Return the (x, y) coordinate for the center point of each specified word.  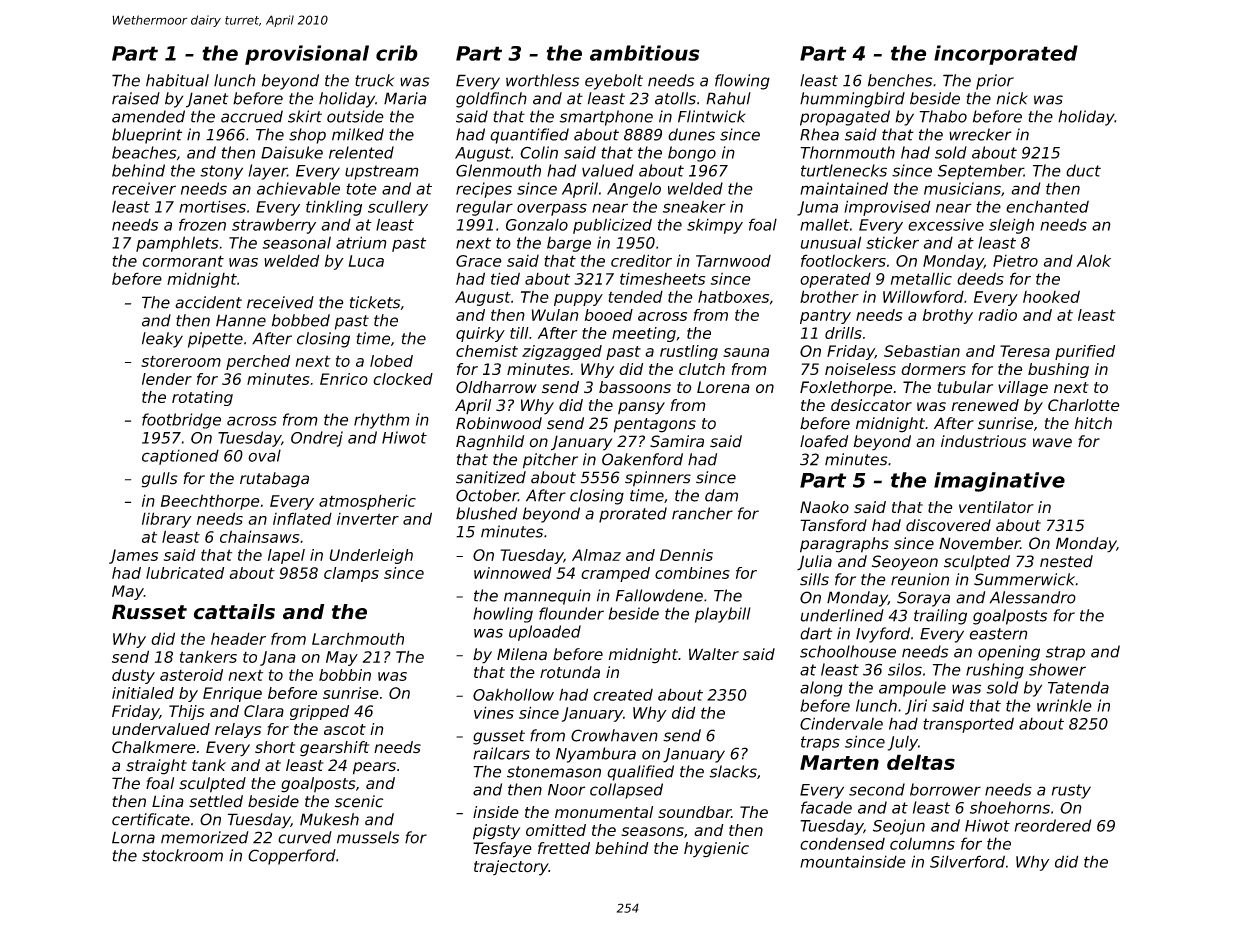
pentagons (655, 425)
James (133, 556)
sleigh (1011, 226)
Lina (168, 801)
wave (1052, 443)
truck (374, 80)
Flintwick (712, 116)
